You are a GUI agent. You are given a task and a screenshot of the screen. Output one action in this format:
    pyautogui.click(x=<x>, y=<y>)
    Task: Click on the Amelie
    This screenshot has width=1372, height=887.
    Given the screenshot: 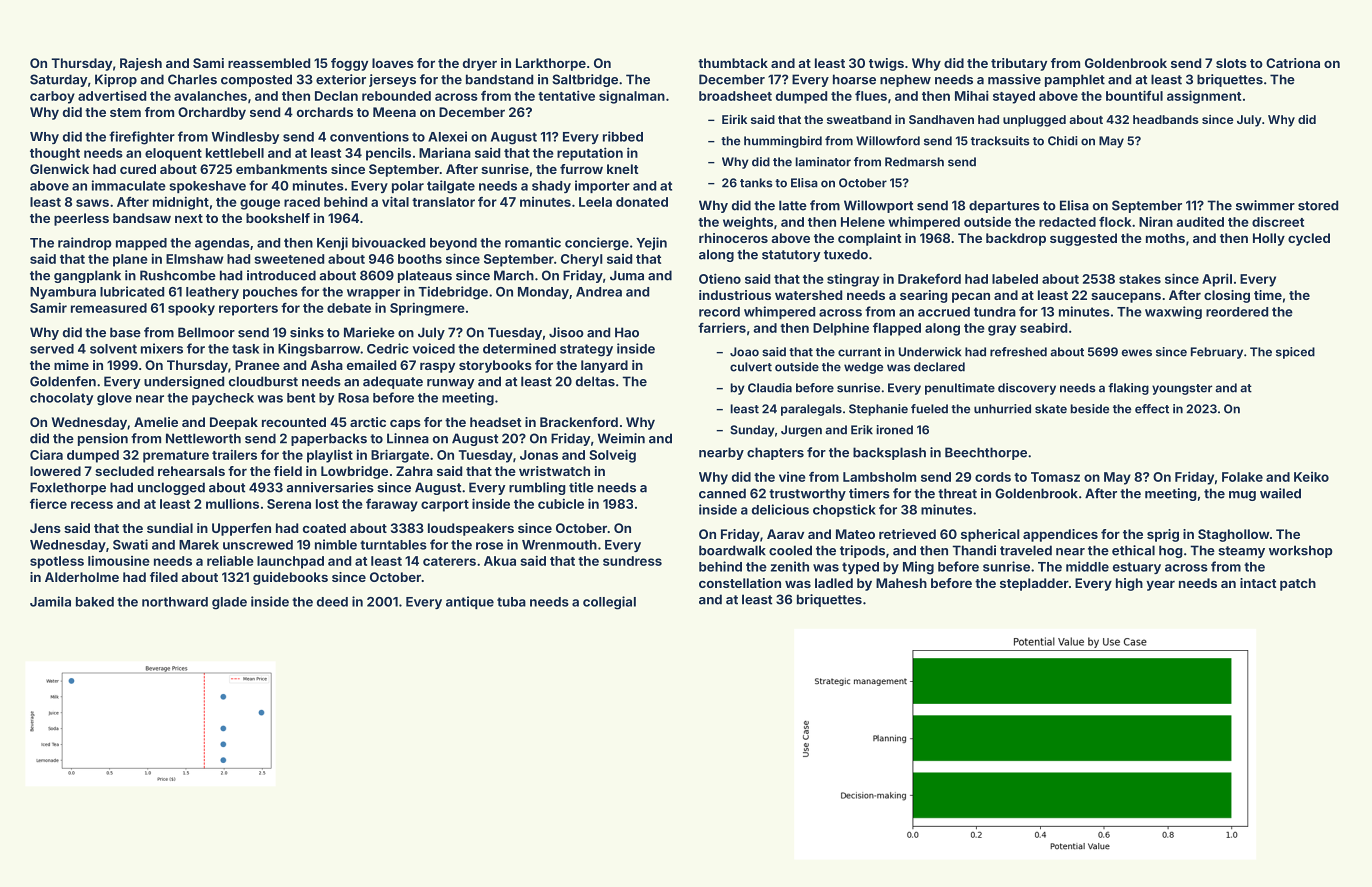 What is the action you would take?
    pyautogui.click(x=156, y=422)
